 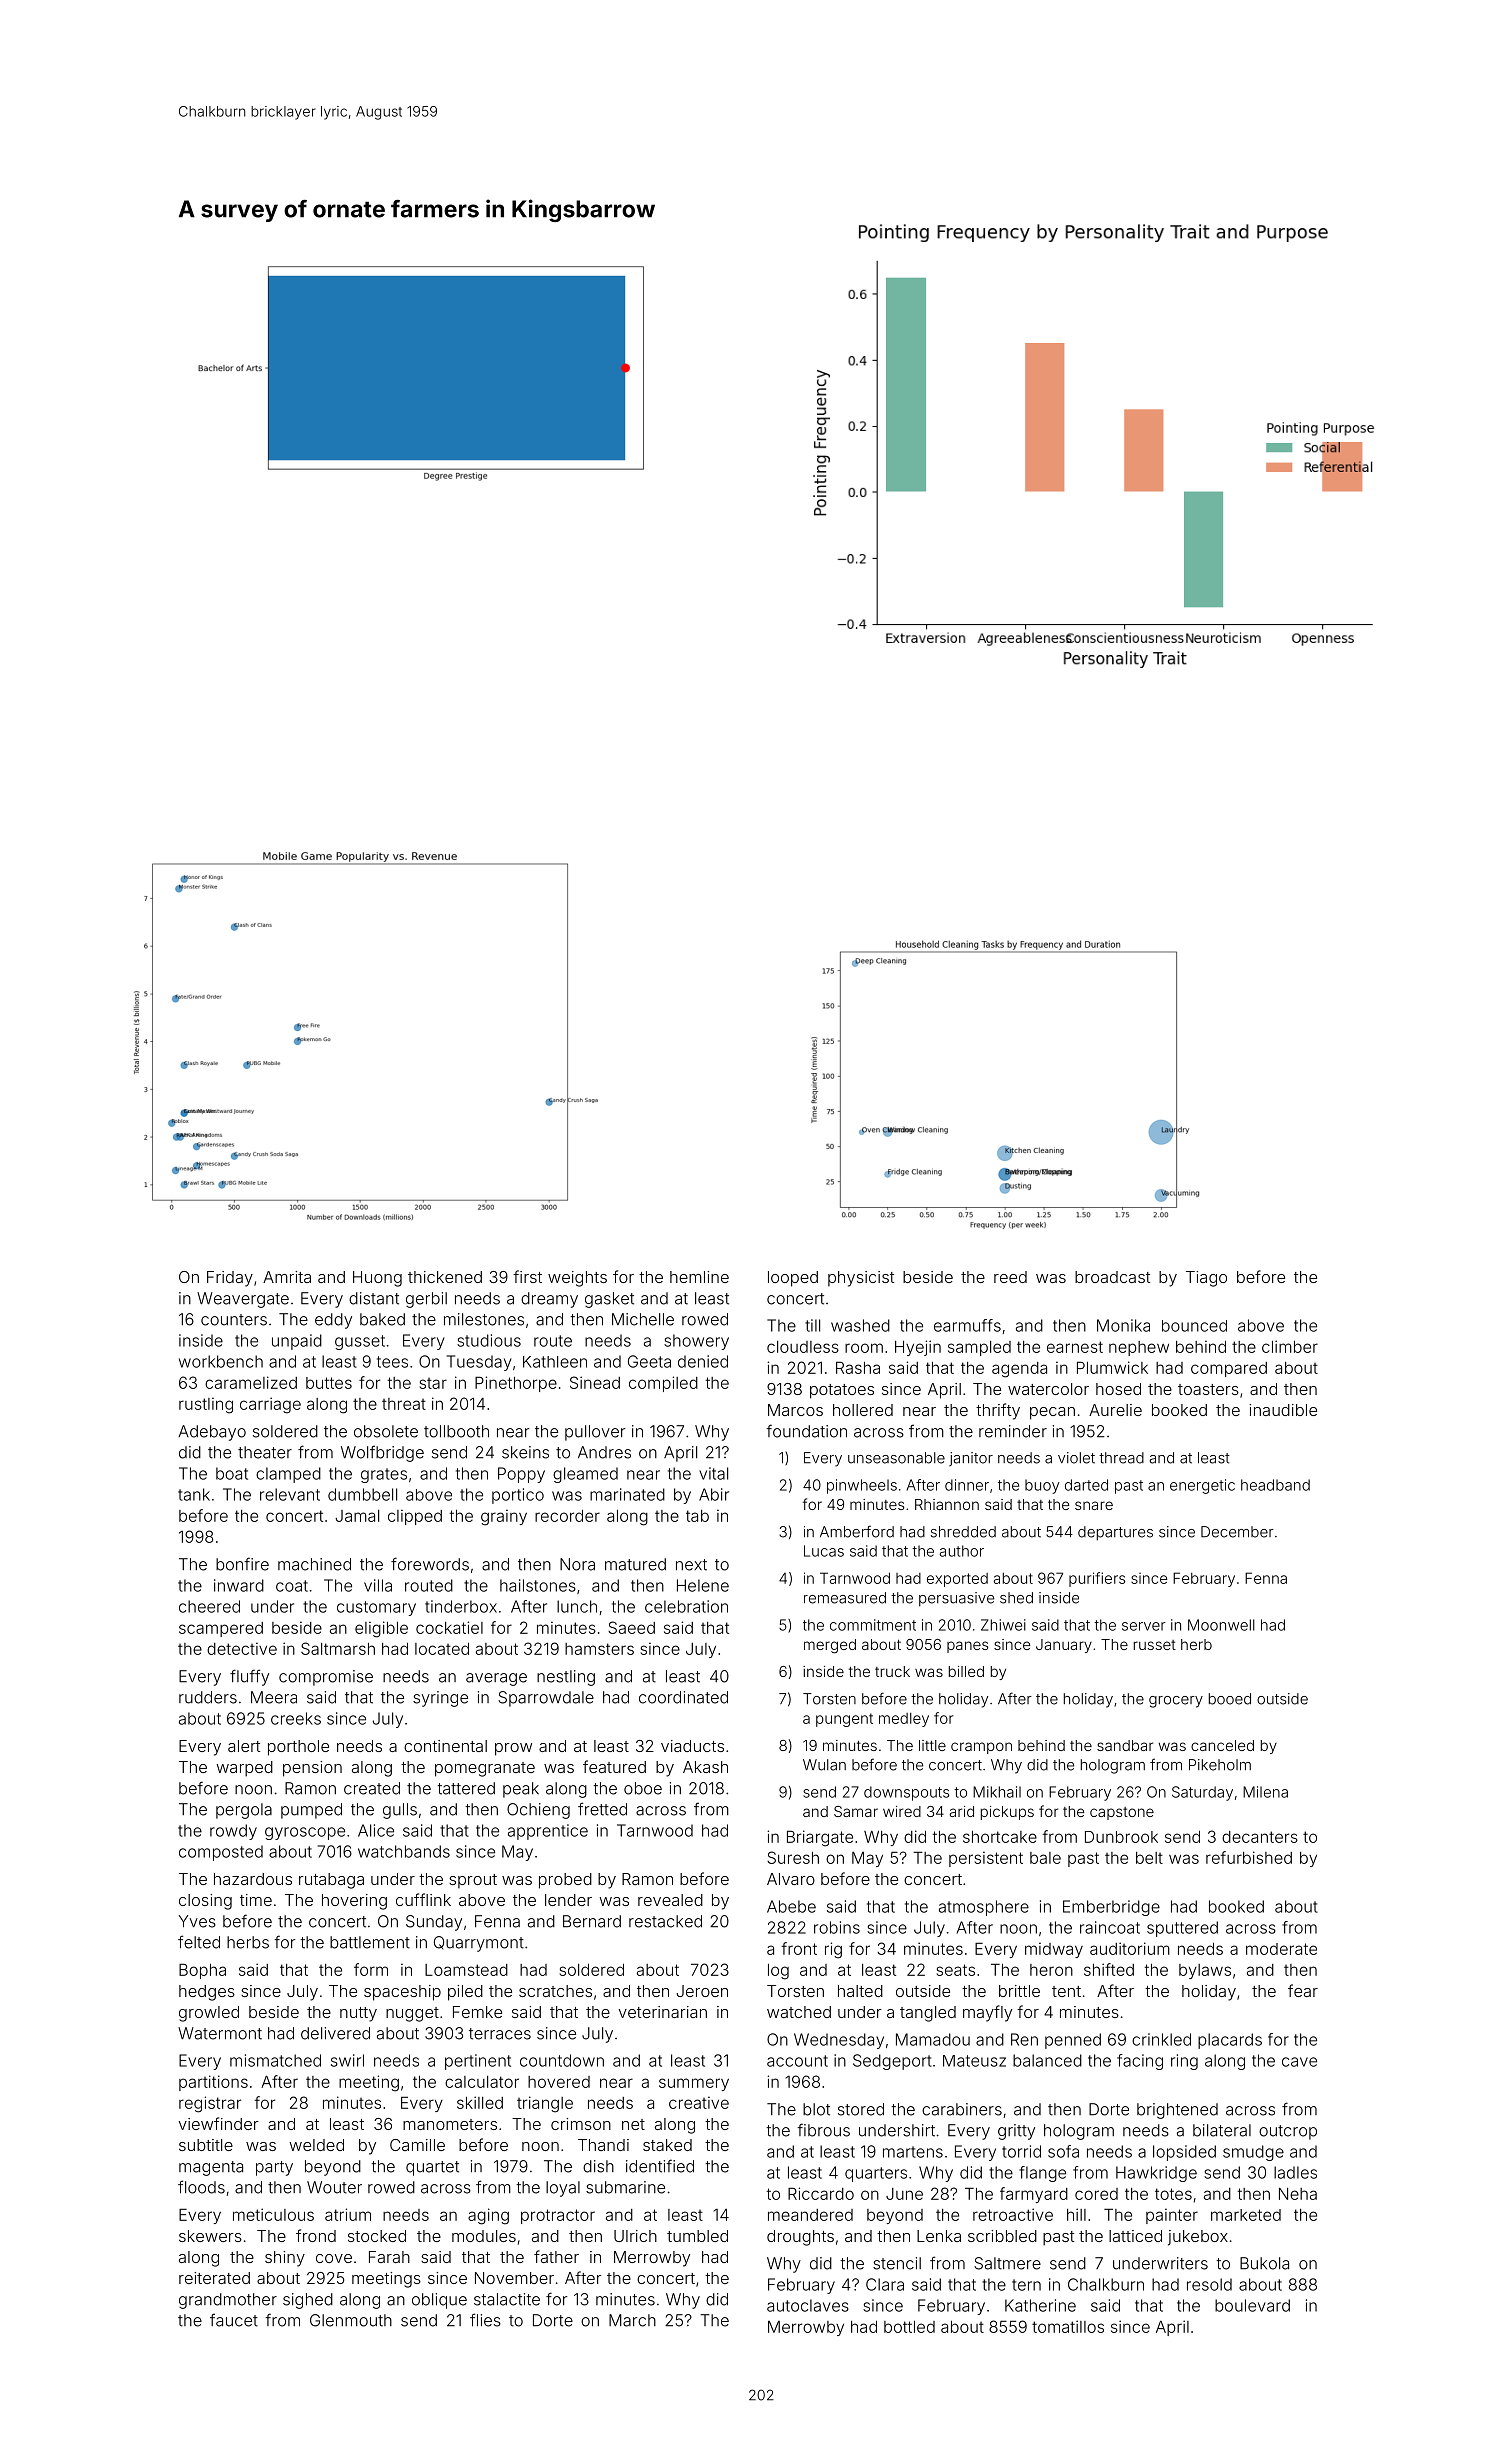 What do you see at coordinates (239, 1585) in the screenshot?
I see `inward` at bounding box center [239, 1585].
